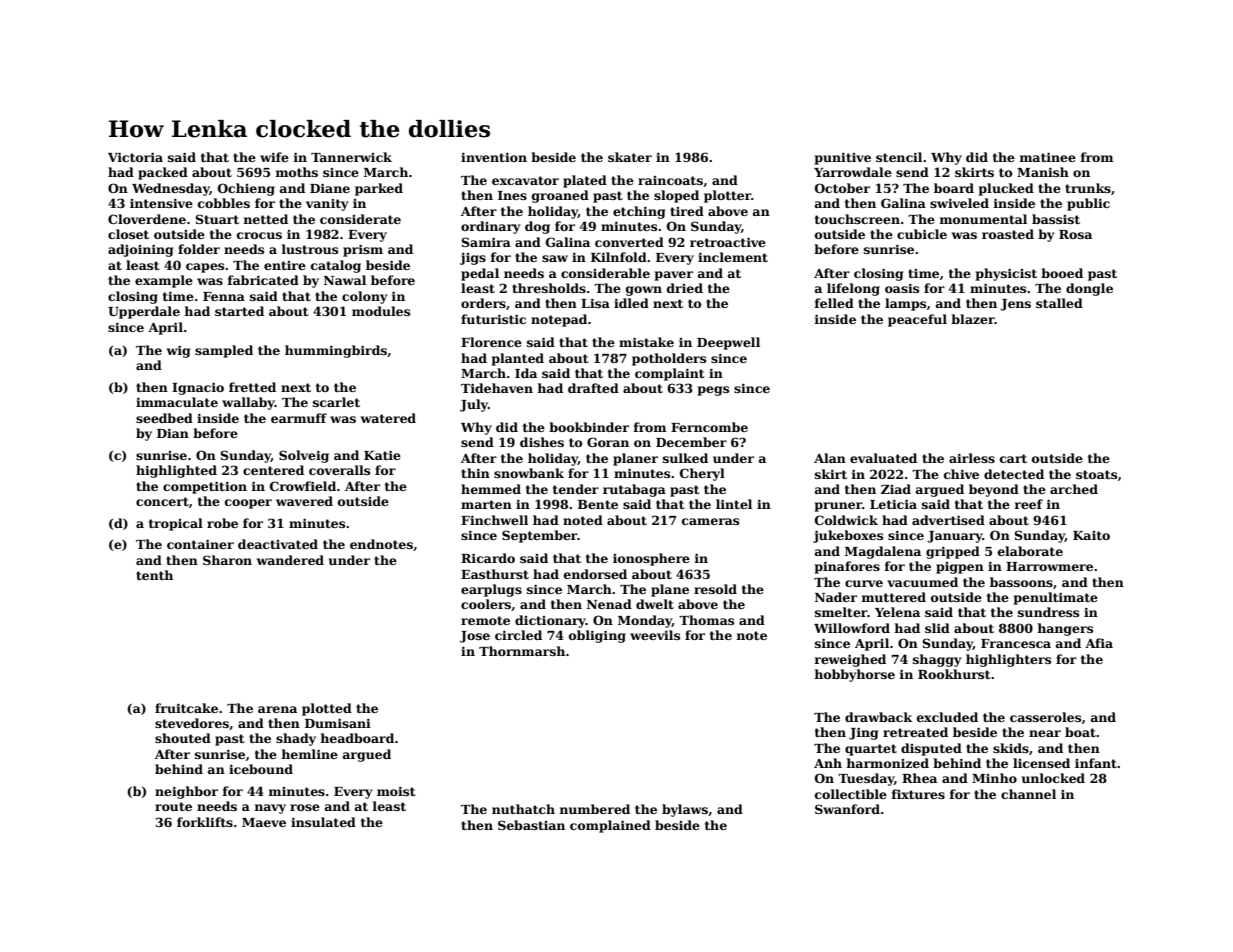  Describe the element at coordinates (290, 560) in the screenshot. I see `wandered` at that location.
